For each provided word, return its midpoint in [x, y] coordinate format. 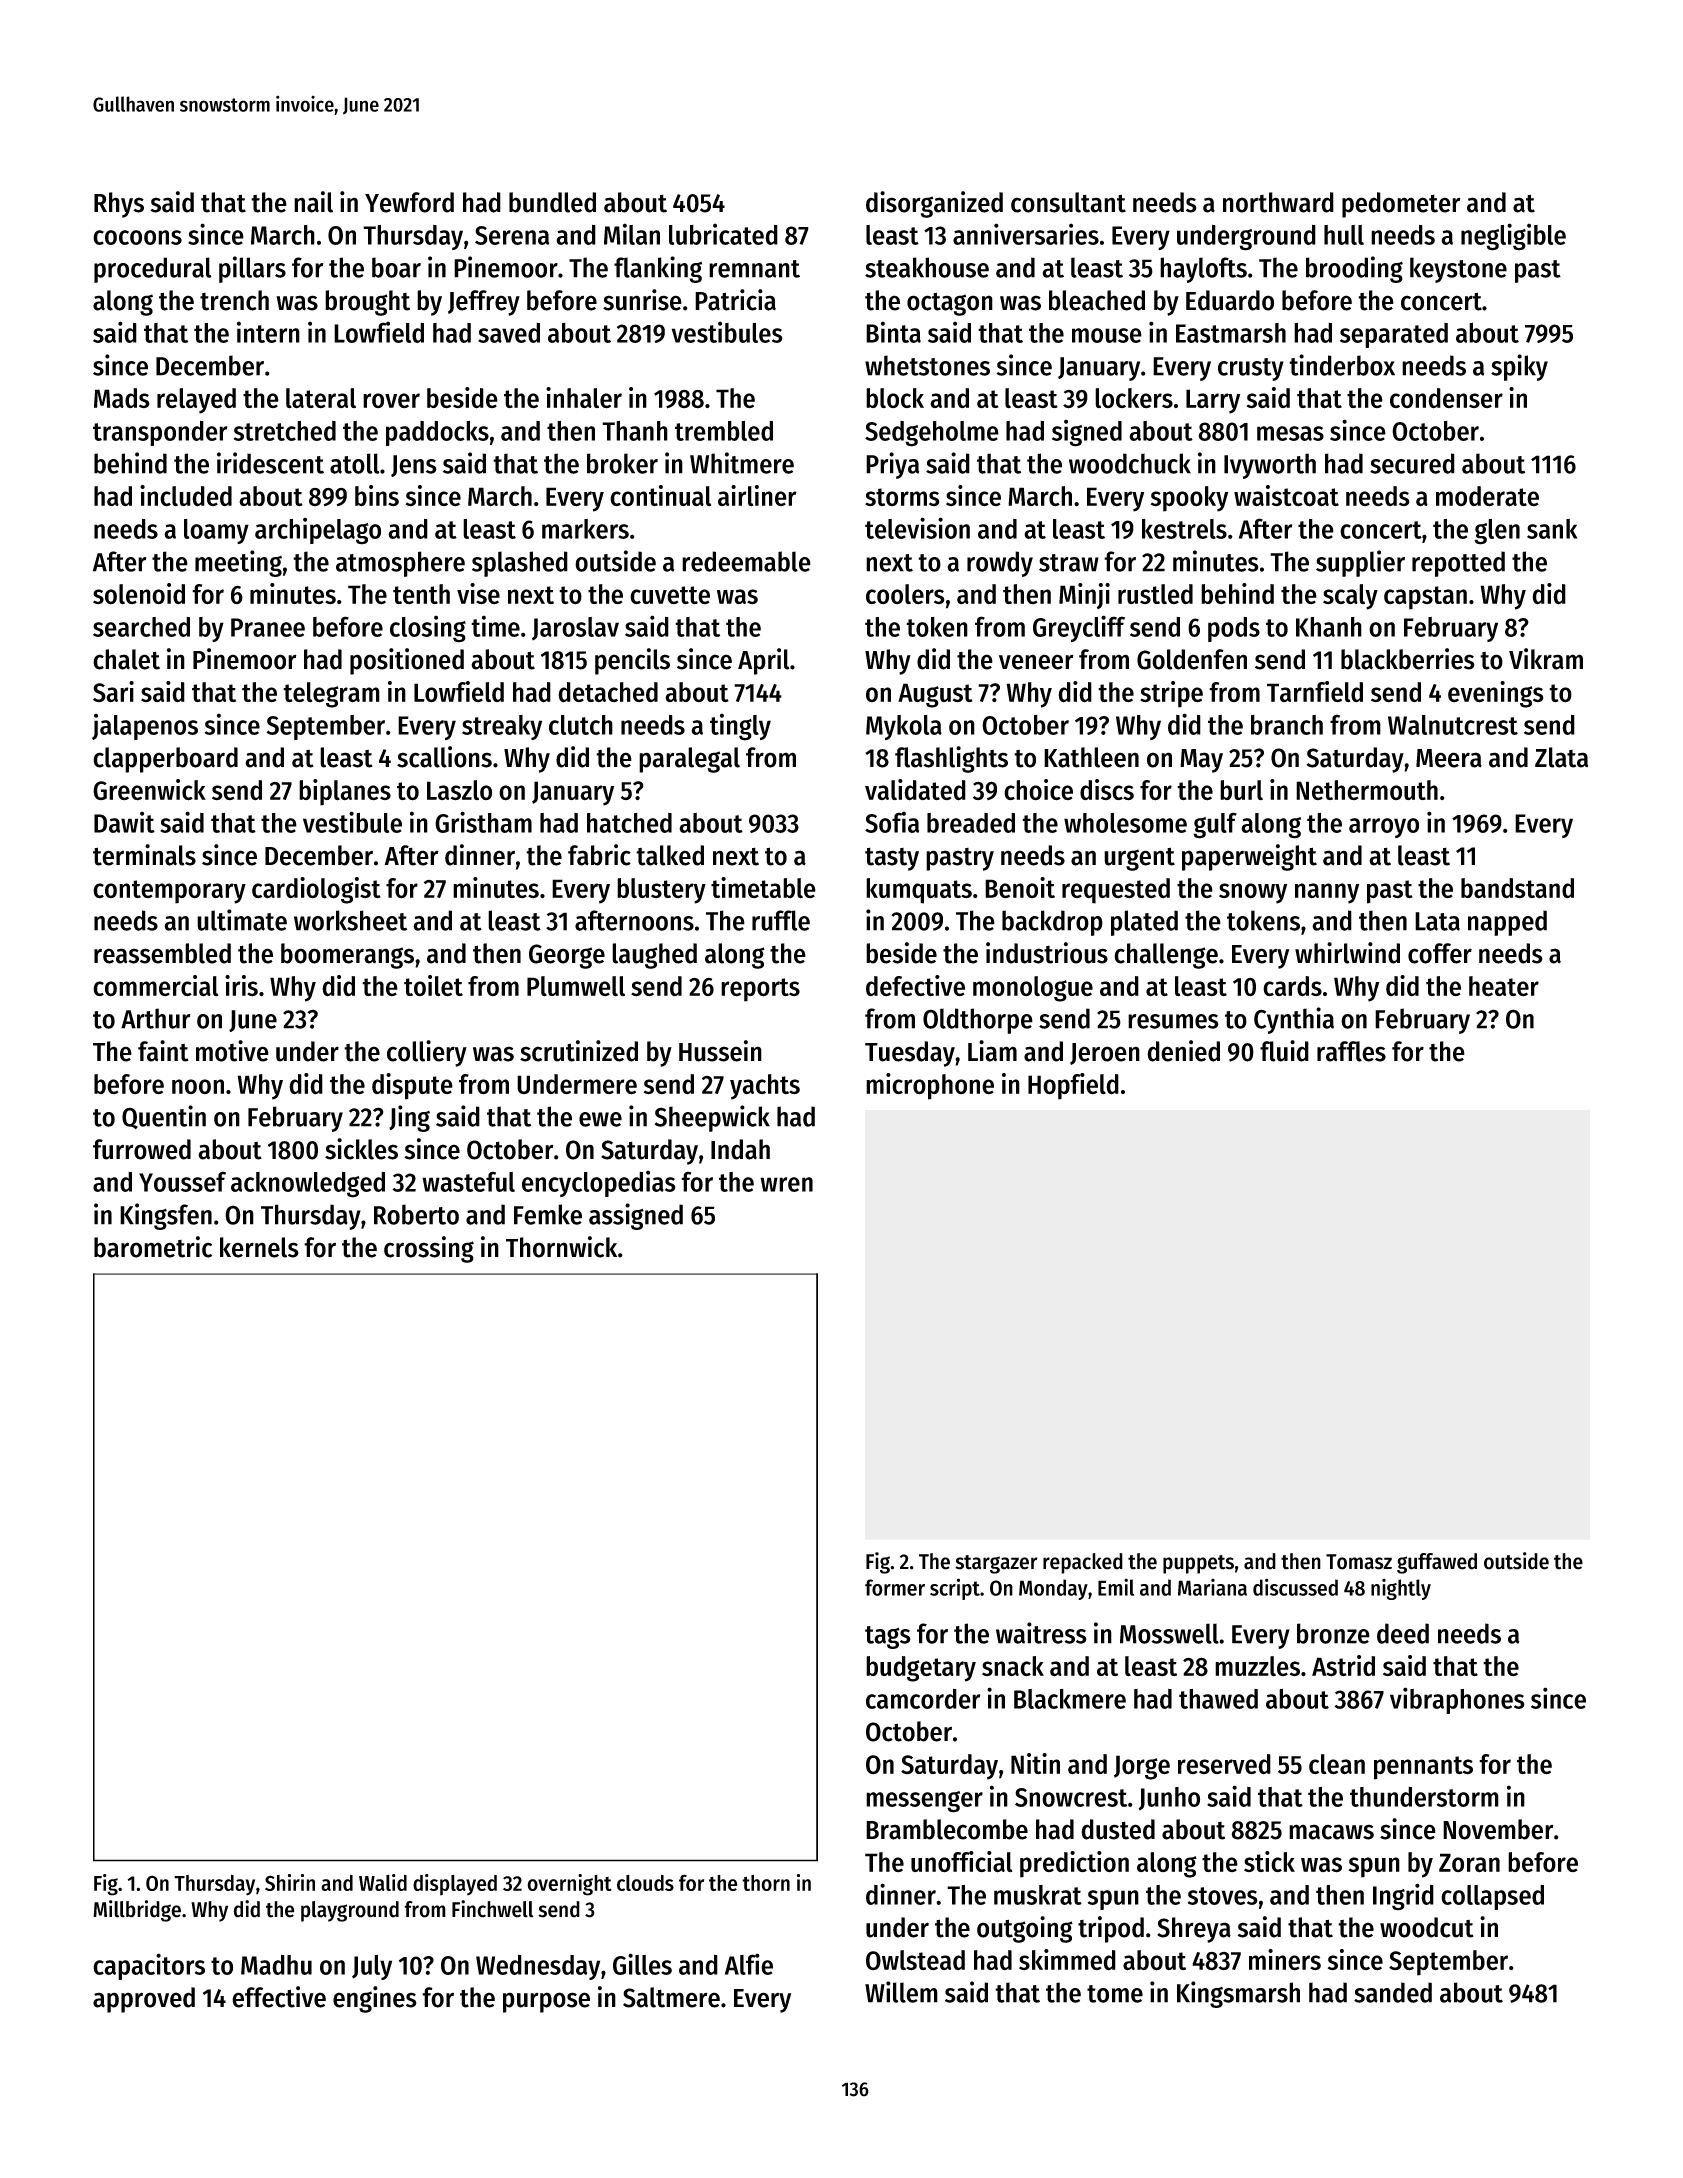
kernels [259, 1247]
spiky [1519, 367]
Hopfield [1073, 1086]
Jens [414, 466]
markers [585, 529]
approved [144, 2000]
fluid [1284, 1051]
